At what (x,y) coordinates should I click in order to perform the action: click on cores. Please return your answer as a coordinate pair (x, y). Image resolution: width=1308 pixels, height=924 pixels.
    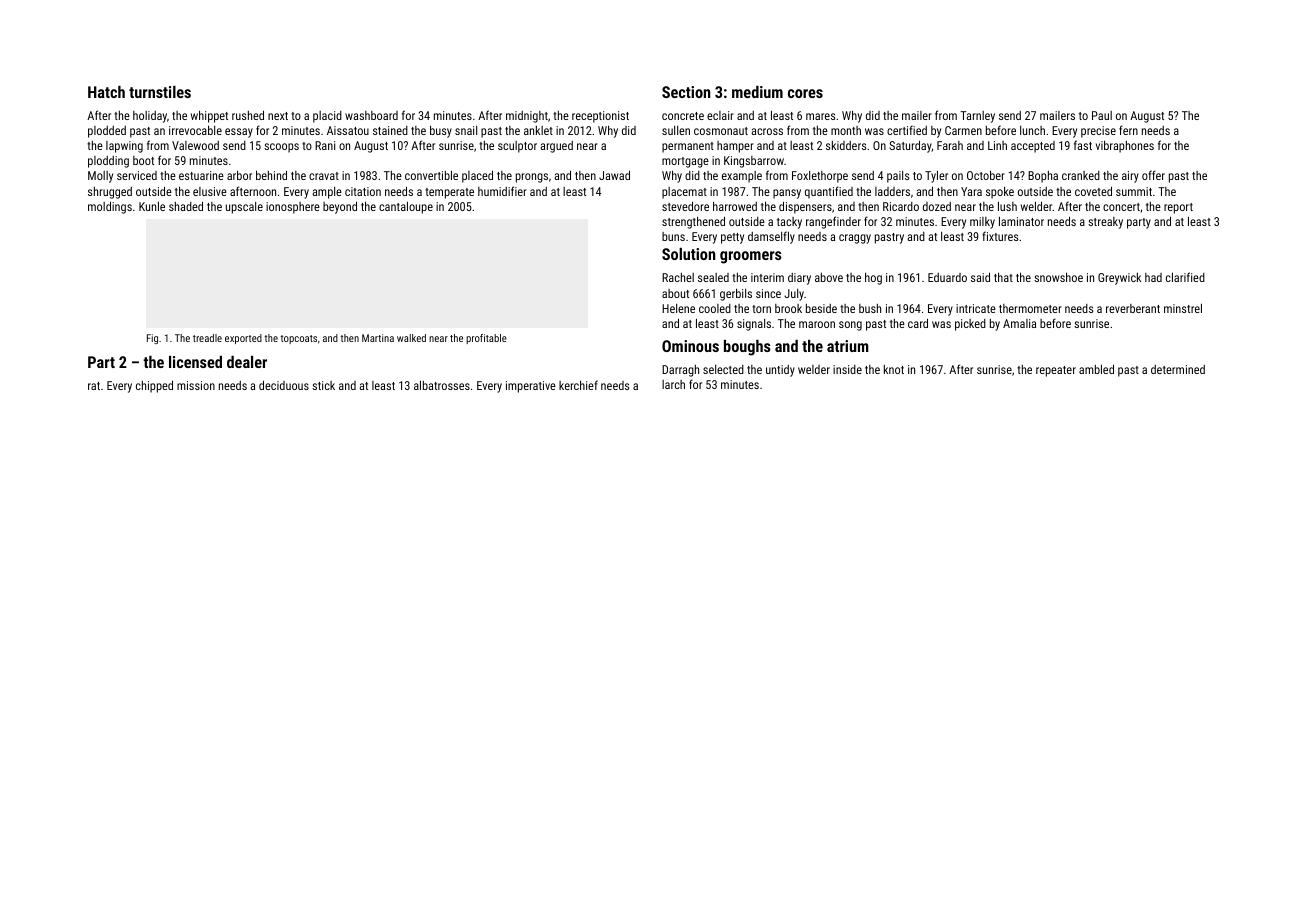
    Looking at the image, I should click on (805, 93).
